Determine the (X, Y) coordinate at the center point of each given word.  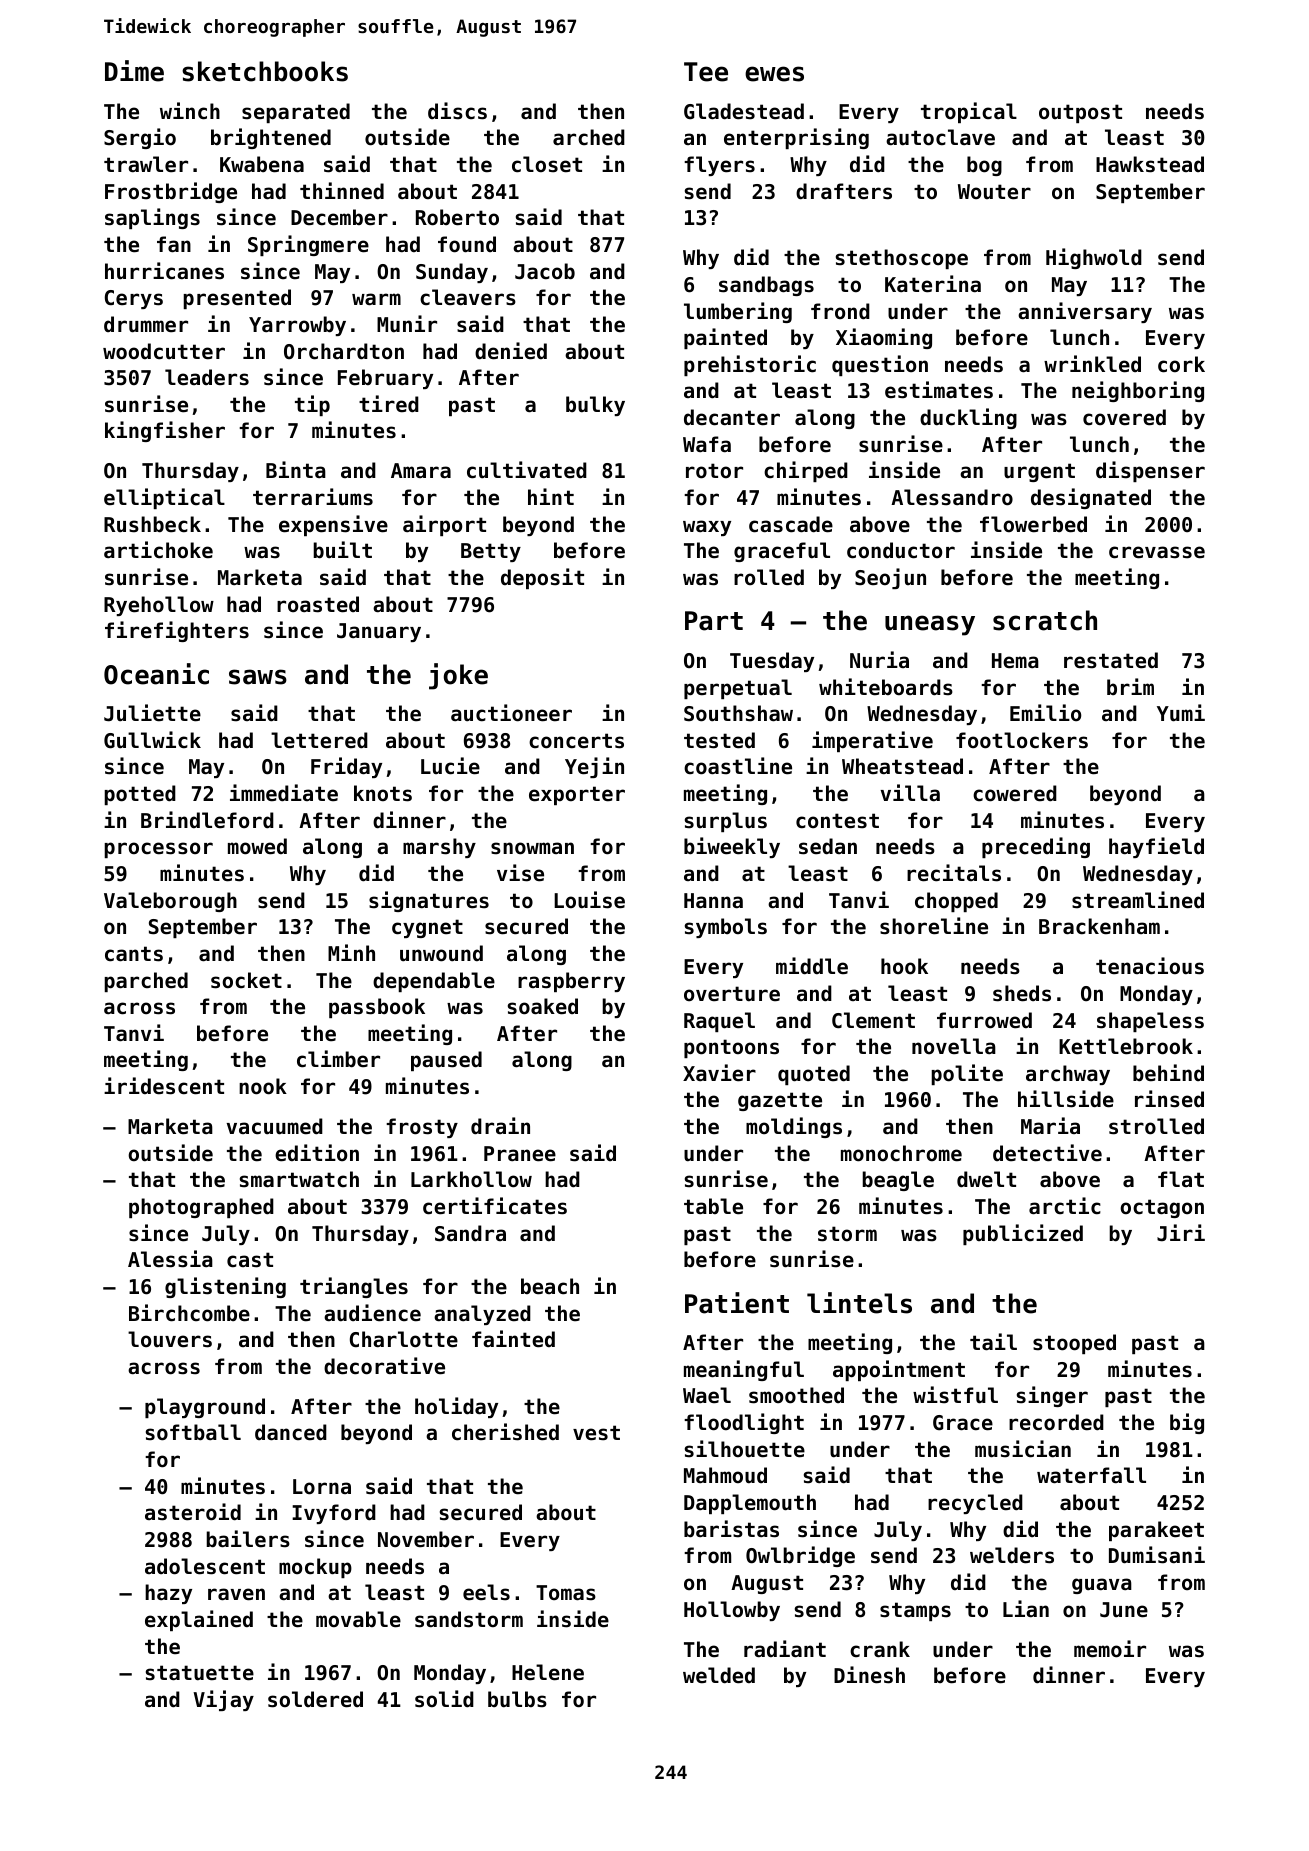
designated (1091, 498)
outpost (1080, 113)
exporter (577, 795)
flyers (719, 166)
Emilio (1045, 712)
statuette (200, 1673)
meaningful (744, 1370)
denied (511, 351)
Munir (407, 324)
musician (1023, 1449)
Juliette (152, 713)
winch (190, 111)
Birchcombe (189, 1313)
